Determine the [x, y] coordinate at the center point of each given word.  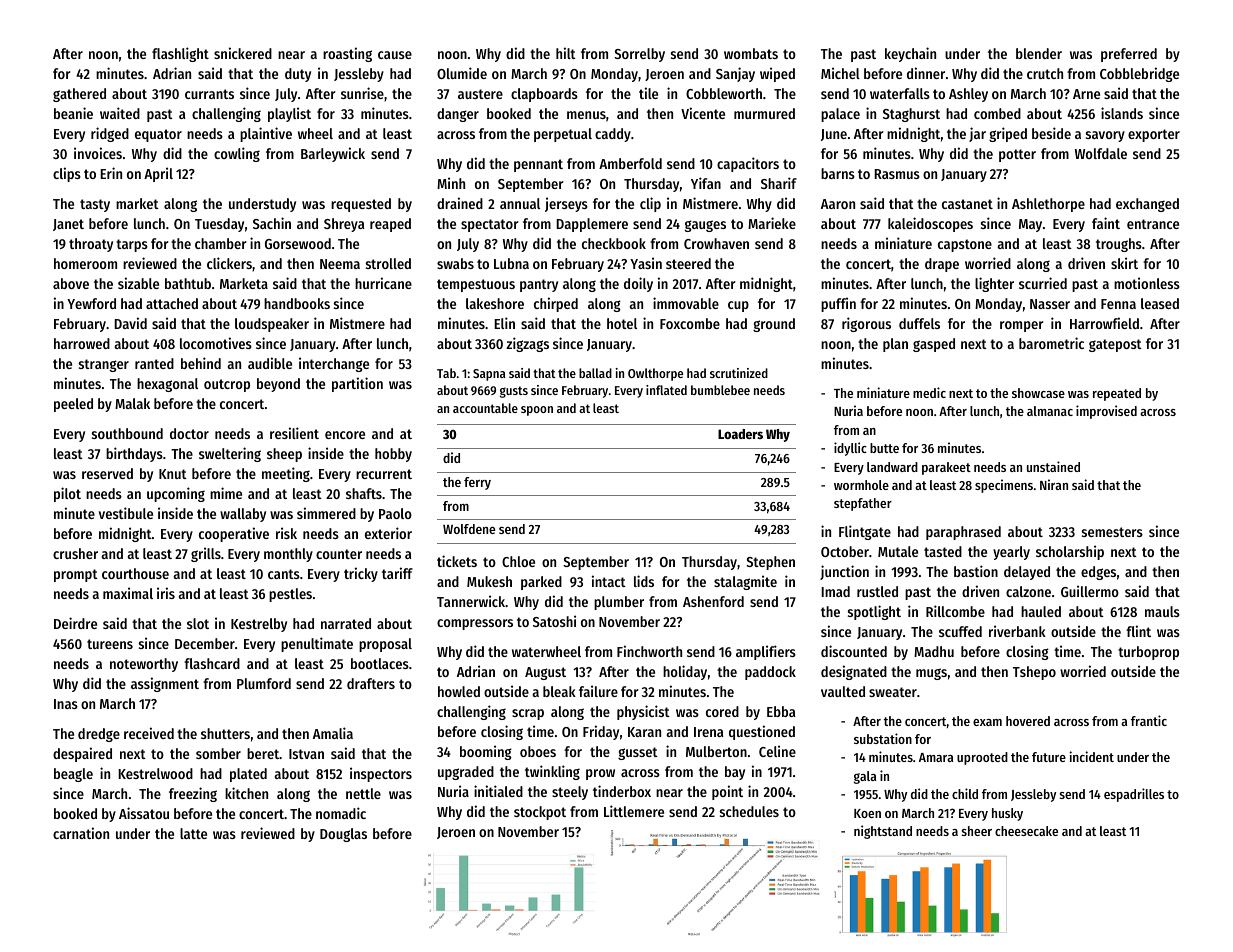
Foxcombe [690, 323]
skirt [1124, 263]
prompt [76, 575]
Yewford [91, 303]
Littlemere [634, 811]
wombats [751, 53]
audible [270, 363]
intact [609, 581]
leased [1160, 303]
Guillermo [1090, 591]
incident [1091, 756]
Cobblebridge [1139, 74]
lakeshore [495, 303]
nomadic [341, 813]
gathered [79, 95]
